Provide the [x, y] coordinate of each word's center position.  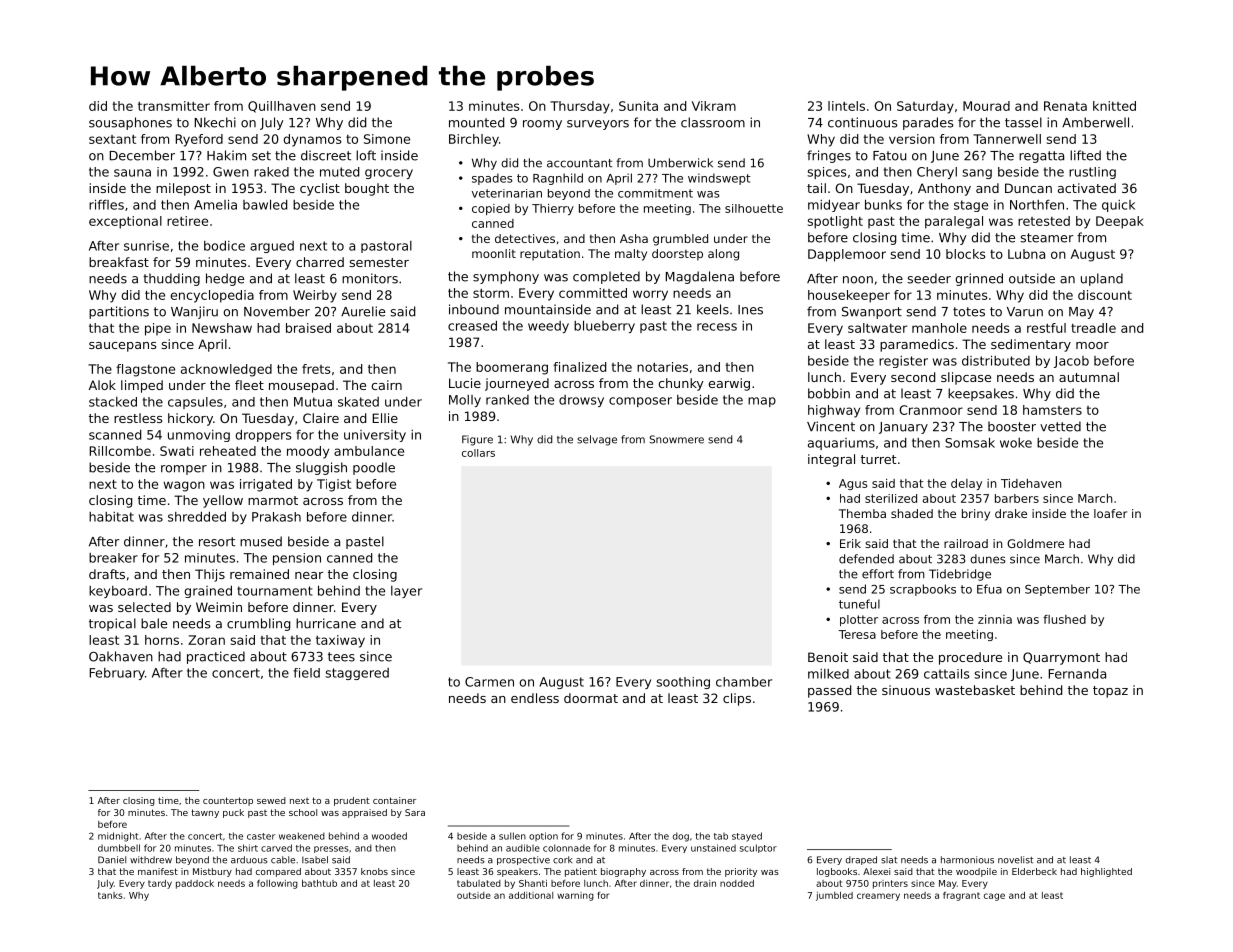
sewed [271, 800]
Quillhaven [282, 107]
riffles [106, 204]
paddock [195, 884]
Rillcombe [120, 451]
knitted [1114, 106]
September [1057, 590]
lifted [1085, 155]
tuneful [859, 604]
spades [492, 179]
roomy [542, 125]
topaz [1110, 692]
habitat [111, 517]
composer [640, 402]
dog [681, 837]
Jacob [1071, 362]
